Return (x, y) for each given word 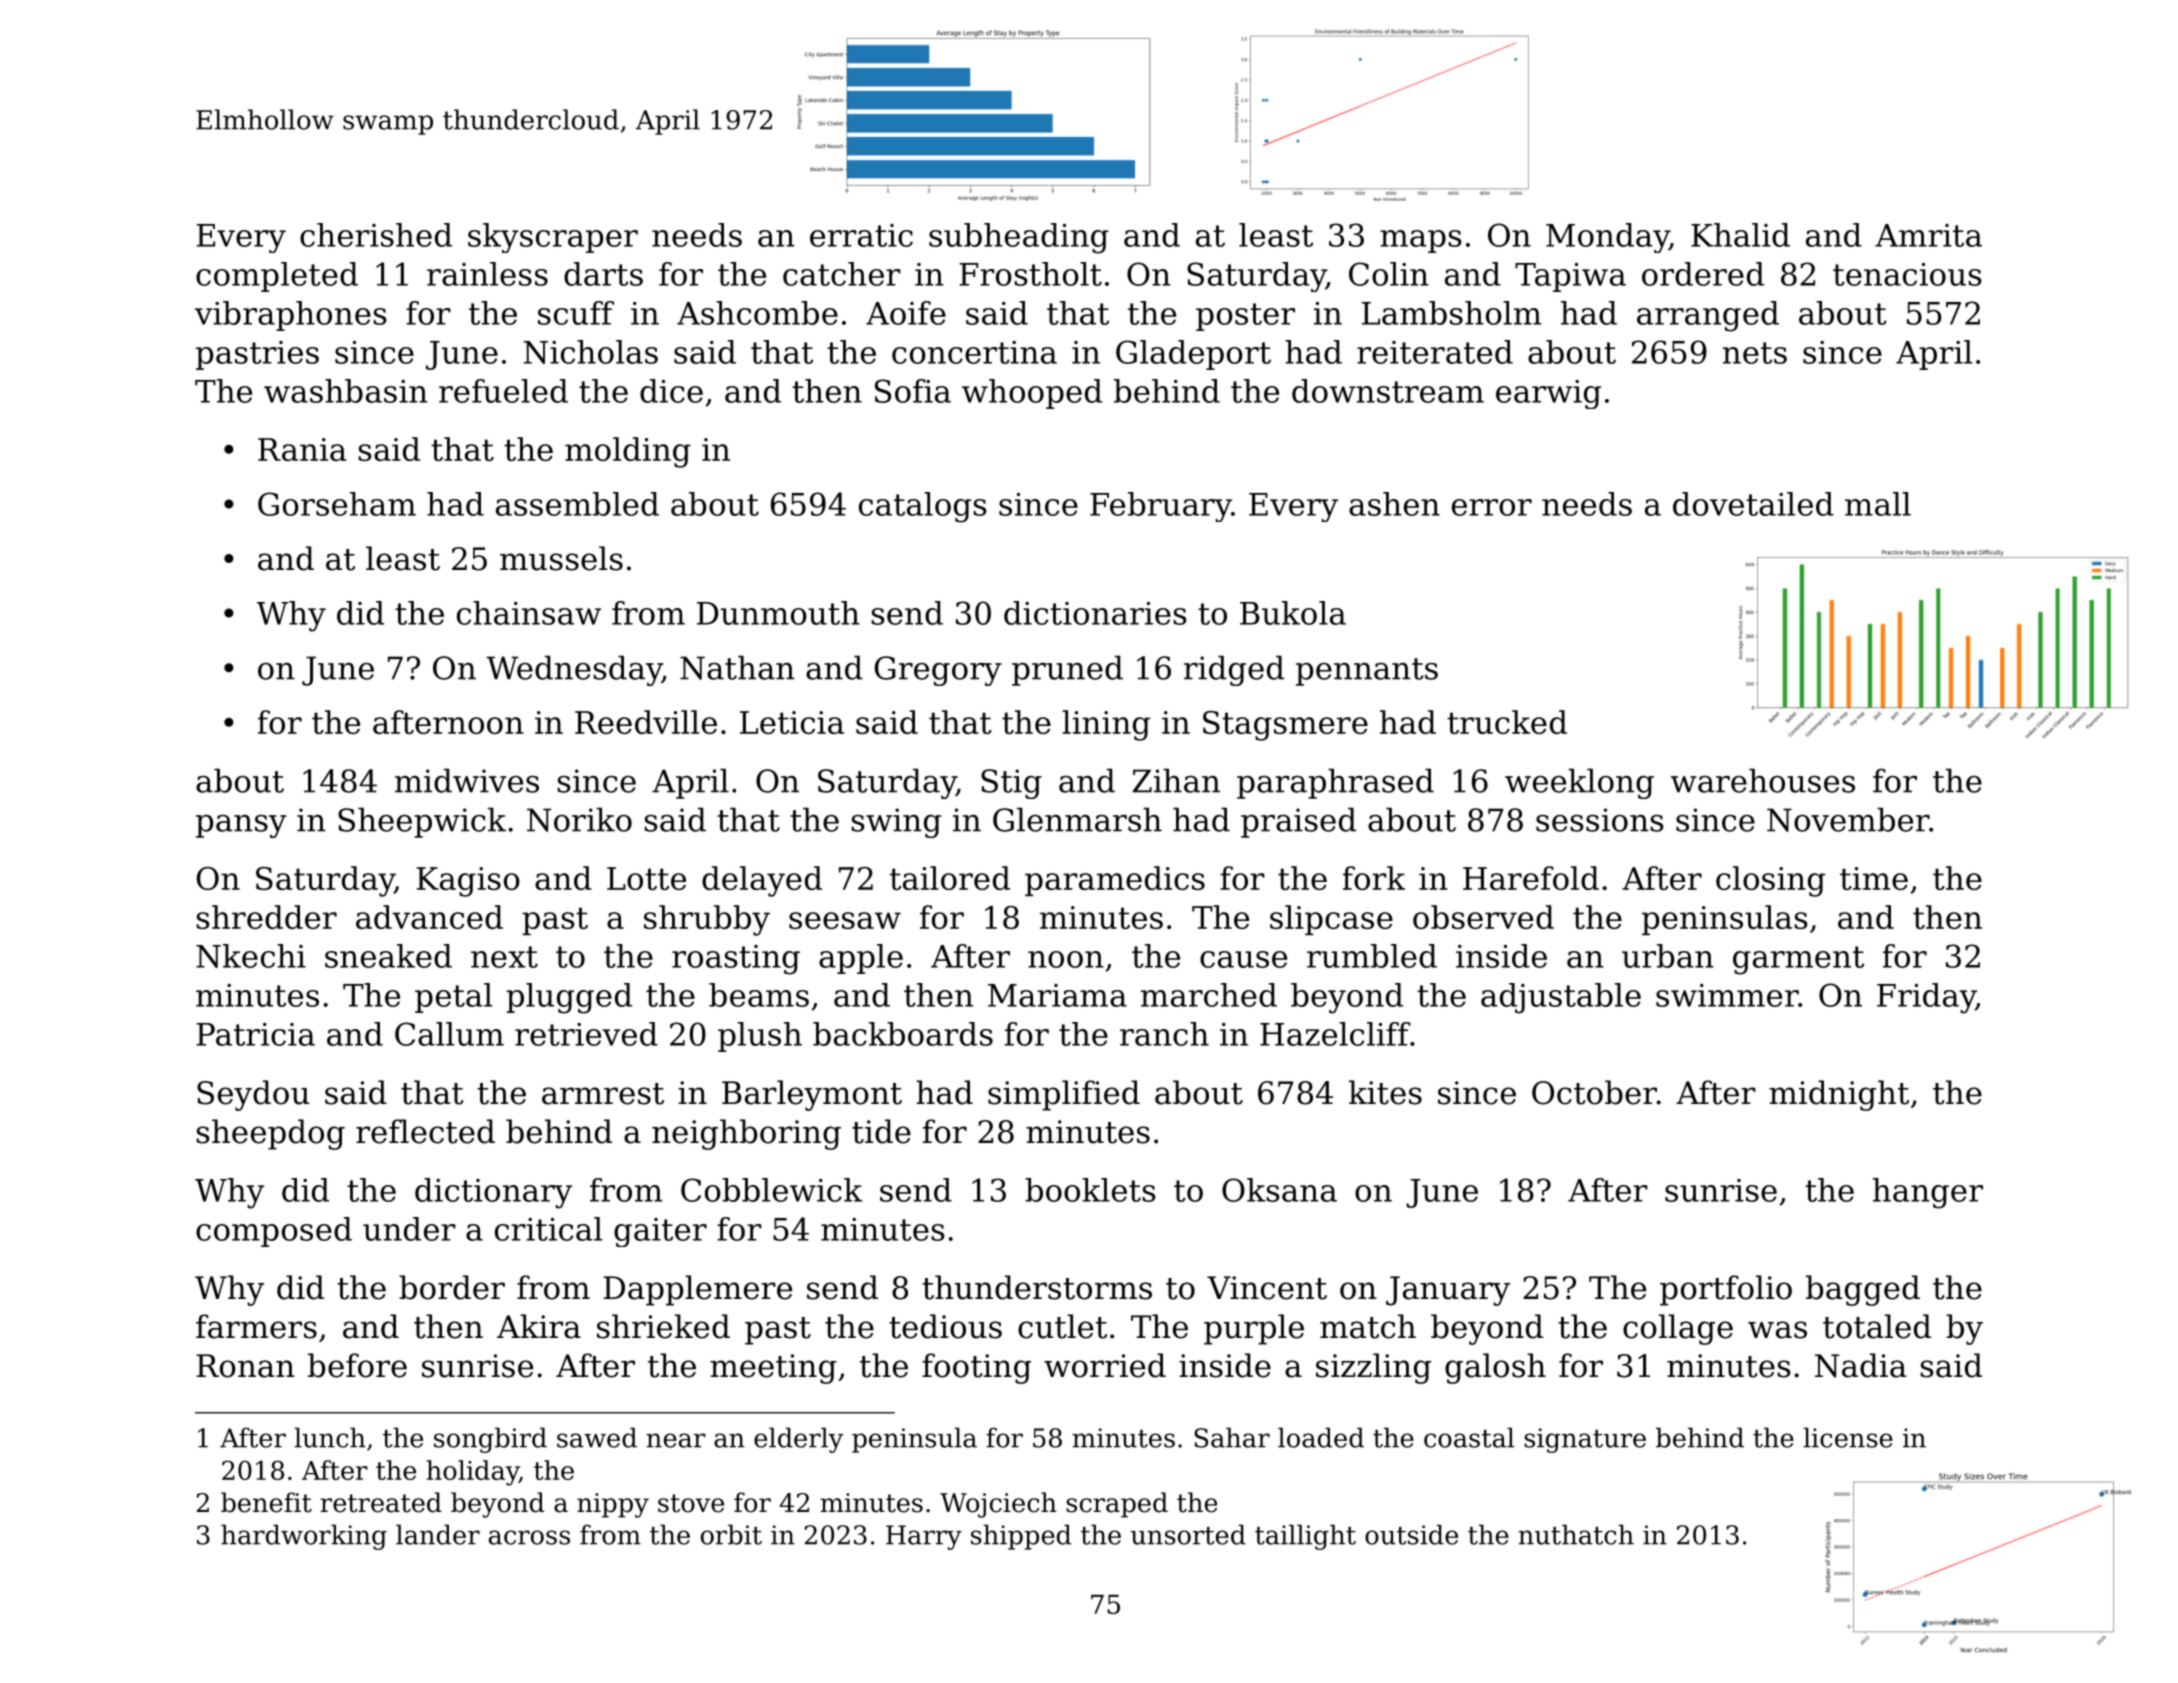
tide (881, 1131)
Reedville (646, 722)
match (1368, 1326)
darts (603, 274)
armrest (603, 1094)
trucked (1507, 722)
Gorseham (337, 504)
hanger (1928, 1193)
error (1492, 507)
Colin (1389, 274)
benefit (266, 1502)
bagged (1863, 1290)
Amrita (1928, 235)
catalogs (923, 507)
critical (548, 1229)
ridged (1234, 670)
